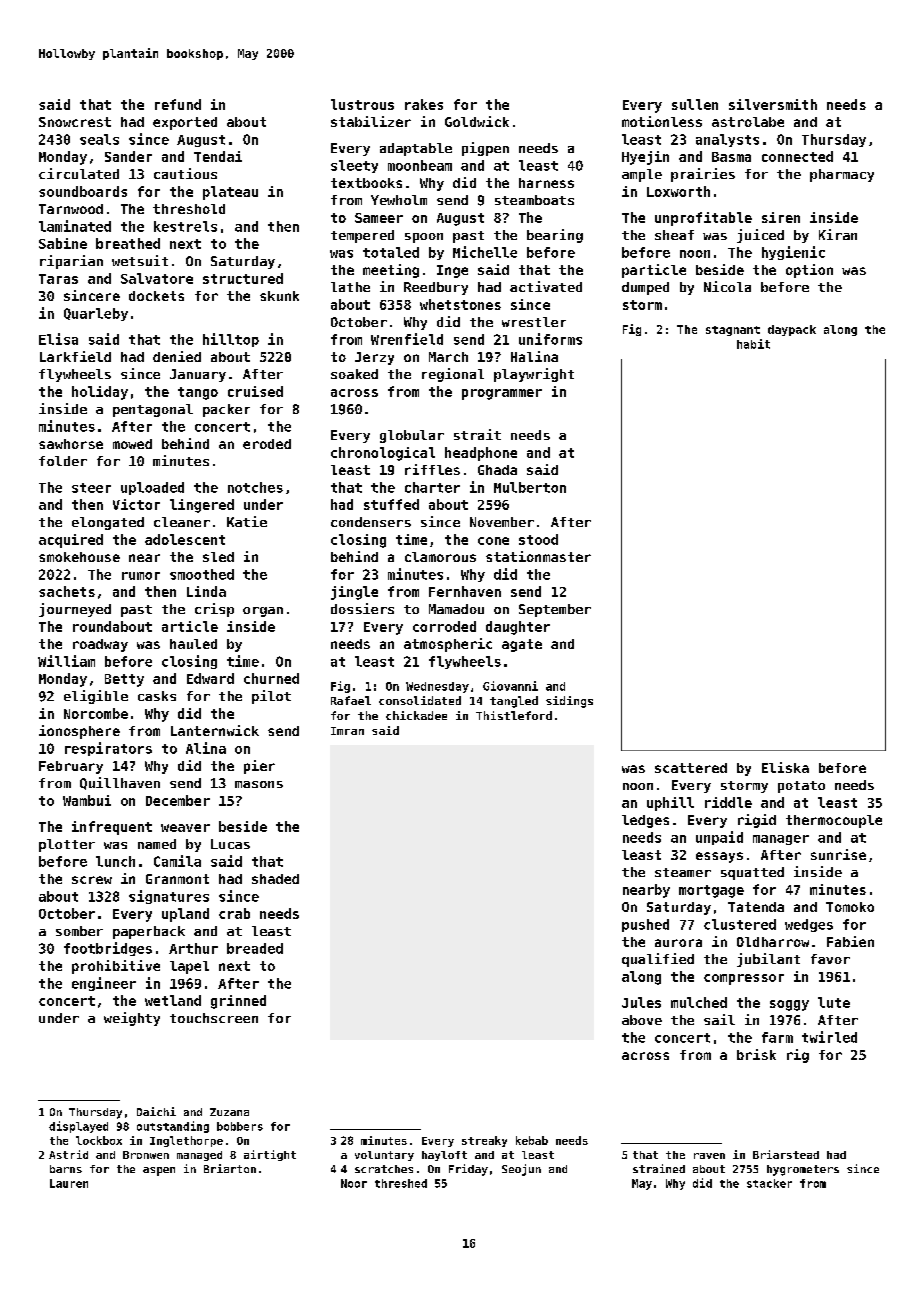 This image has width=924, height=1308. I want to click on displayed, so click(78, 1127).
